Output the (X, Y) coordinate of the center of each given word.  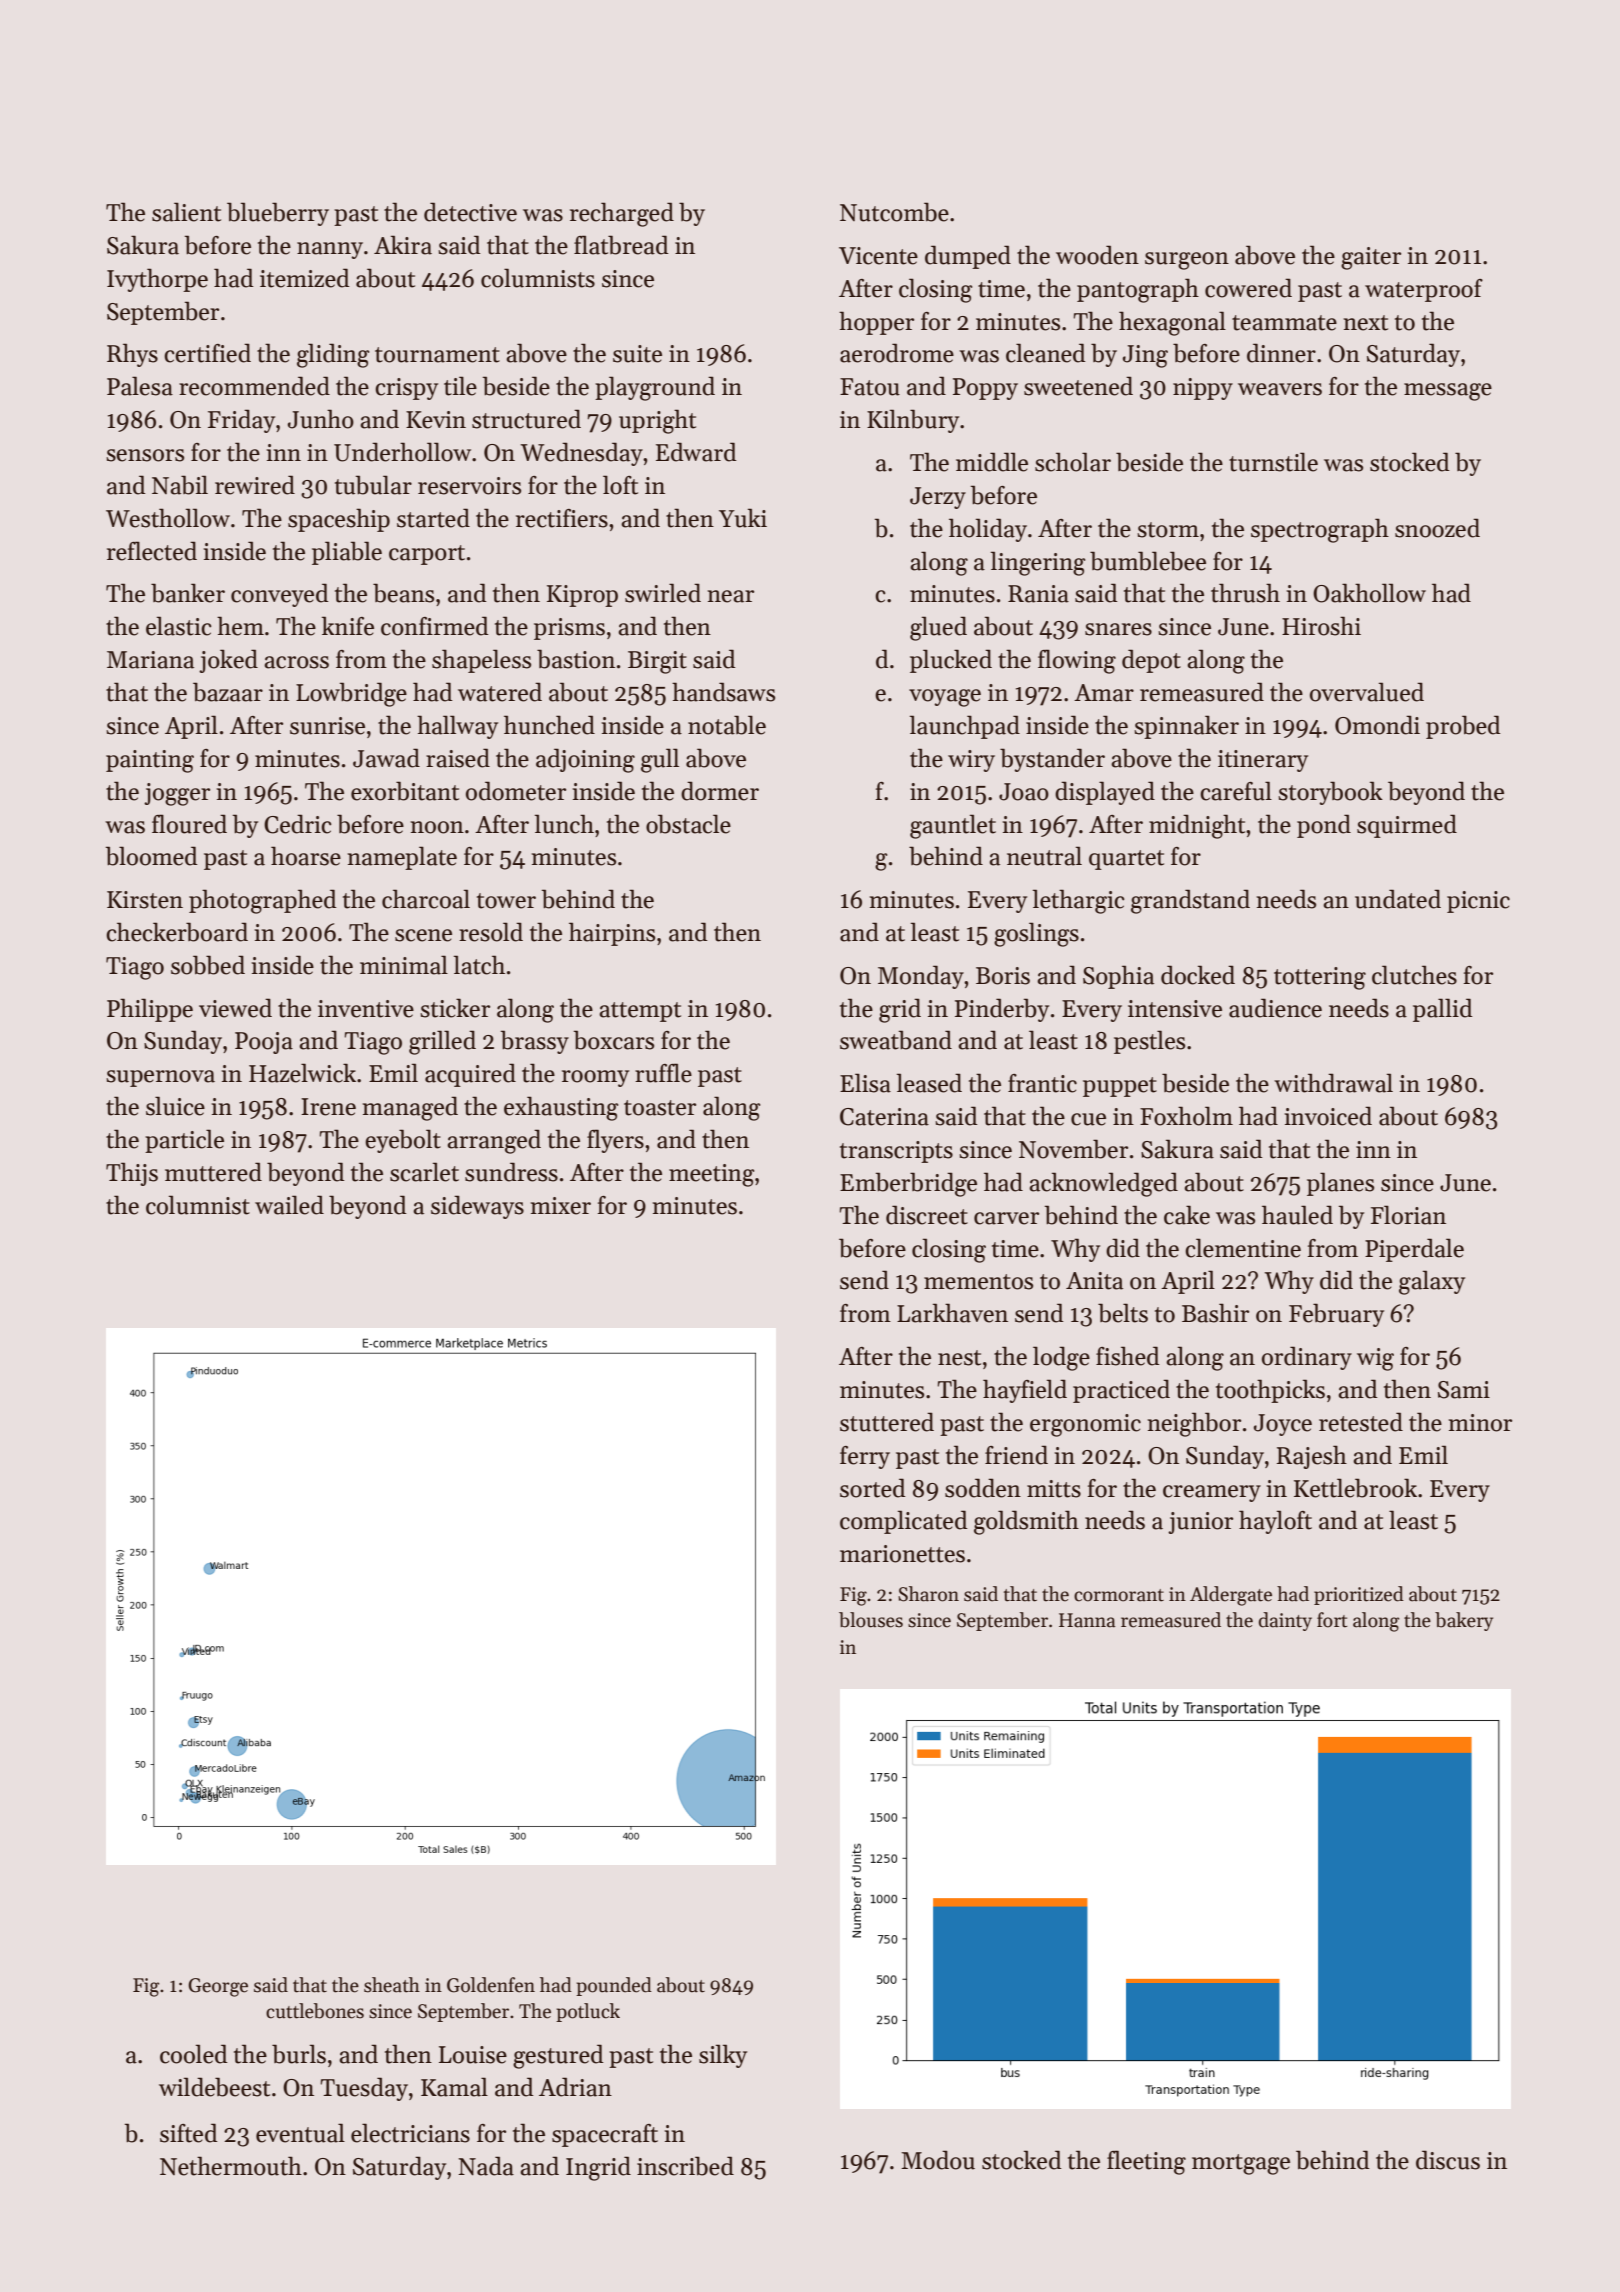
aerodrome (897, 353)
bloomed (151, 856)
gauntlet (953, 826)
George (218, 1987)
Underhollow (402, 452)
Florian (1408, 1215)
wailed (289, 1205)
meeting (711, 1175)
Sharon (928, 1594)
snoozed (1437, 528)
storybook (1330, 793)
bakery (1464, 1621)
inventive (366, 1009)
